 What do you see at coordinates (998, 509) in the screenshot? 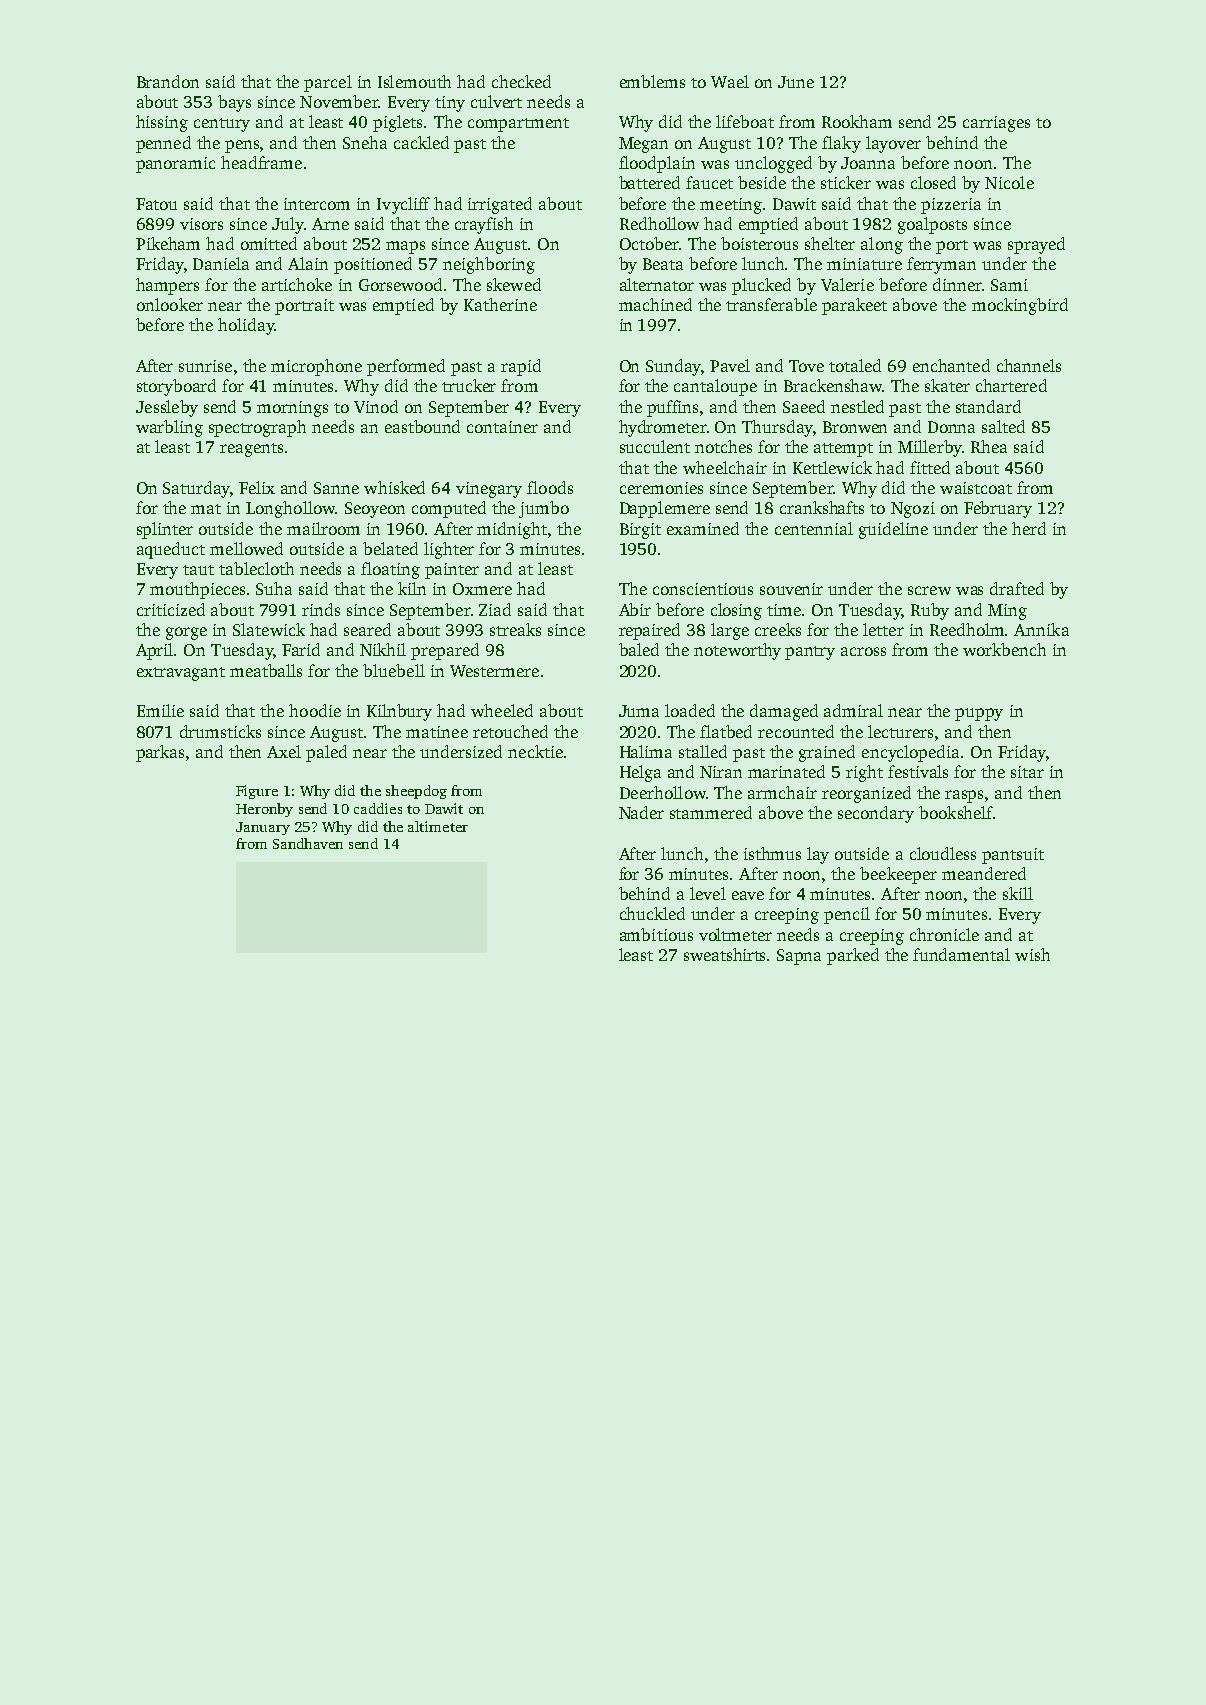
I see `February` at bounding box center [998, 509].
